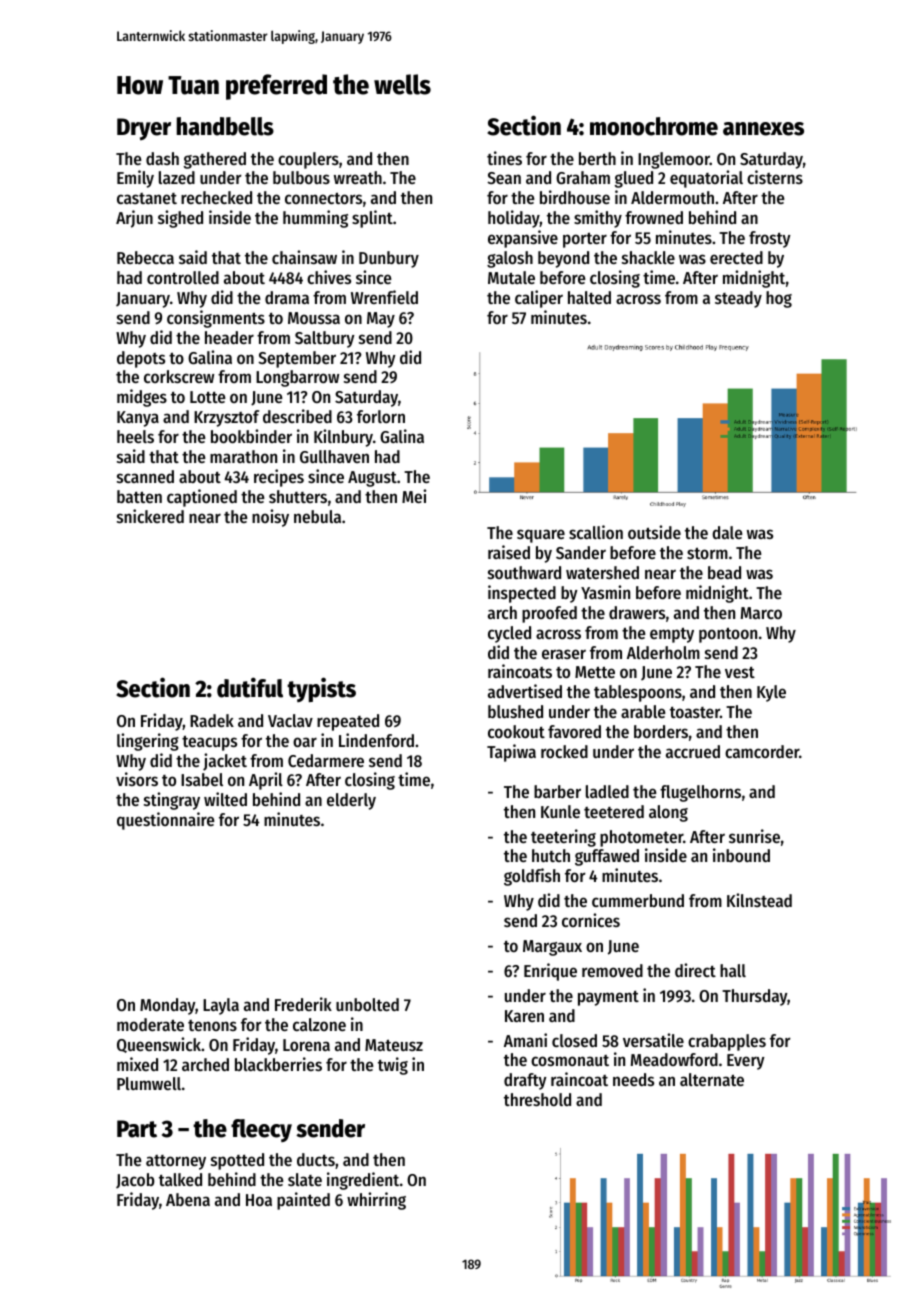 The width and height of the screenshot is (924, 1314). I want to click on tines, so click(504, 158).
